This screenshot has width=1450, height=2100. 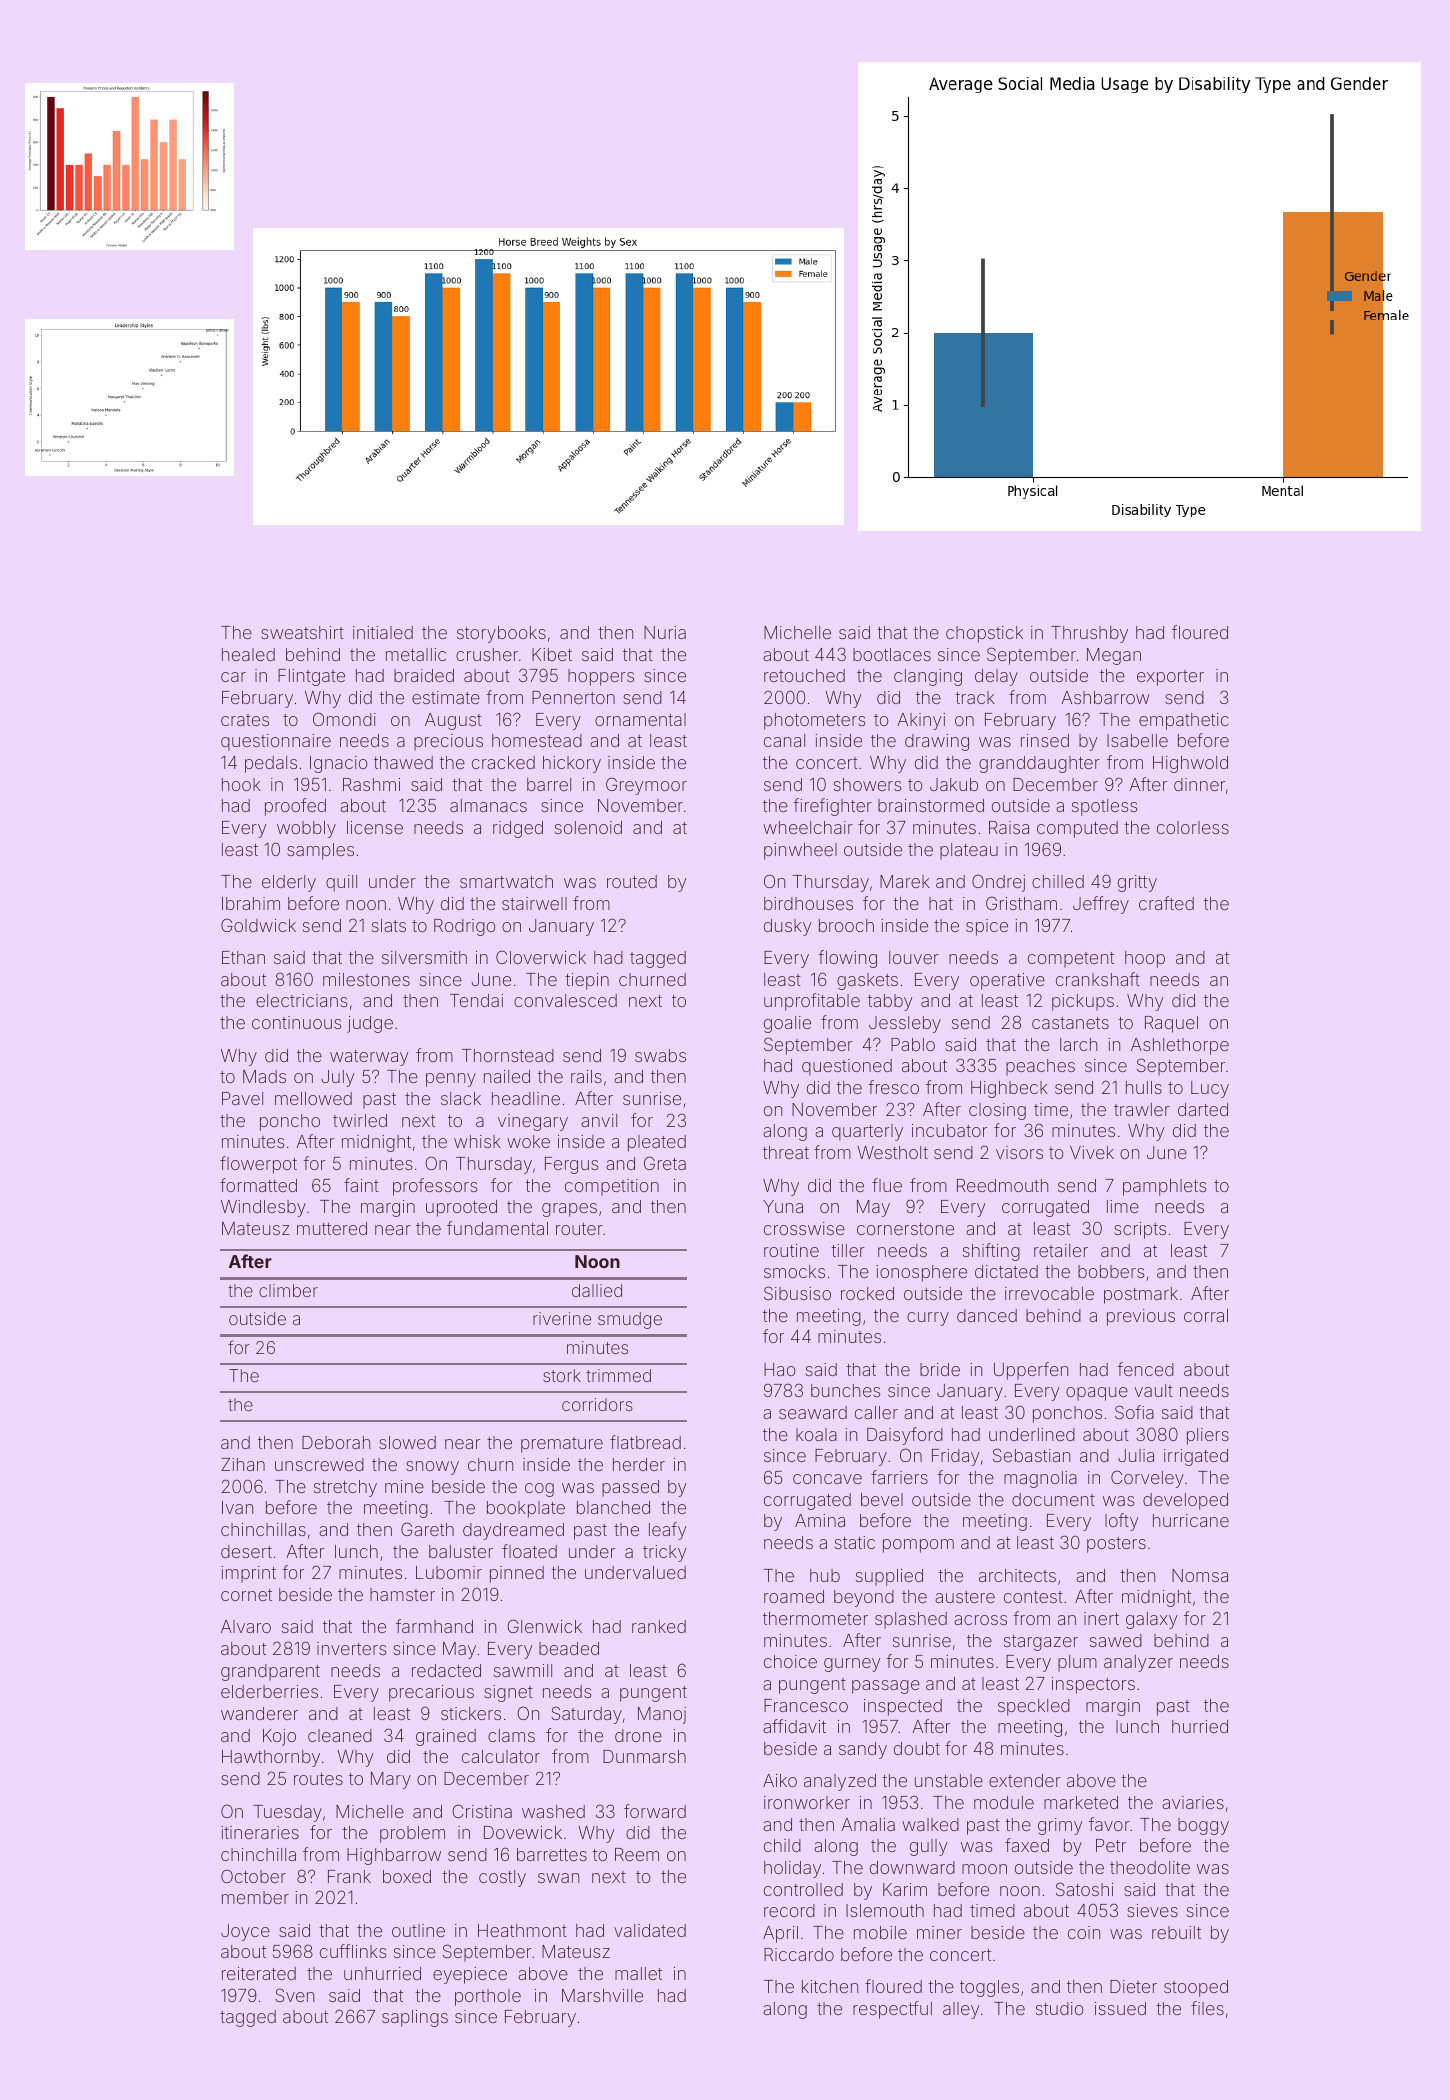 What do you see at coordinates (816, 1434) in the screenshot?
I see `koala` at bounding box center [816, 1434].
